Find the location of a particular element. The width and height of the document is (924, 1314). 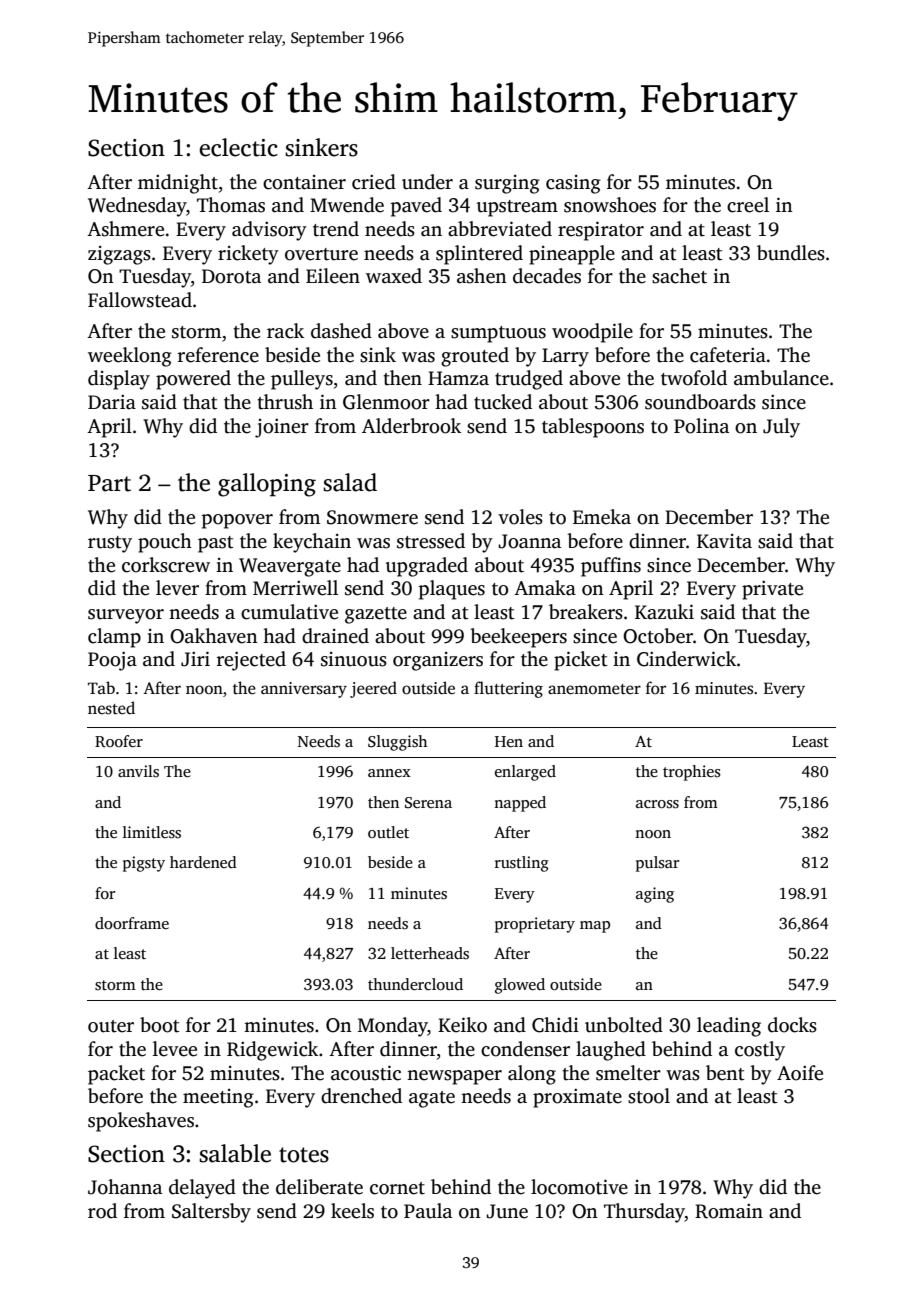

trophies is located at coordinates (692, 773).
